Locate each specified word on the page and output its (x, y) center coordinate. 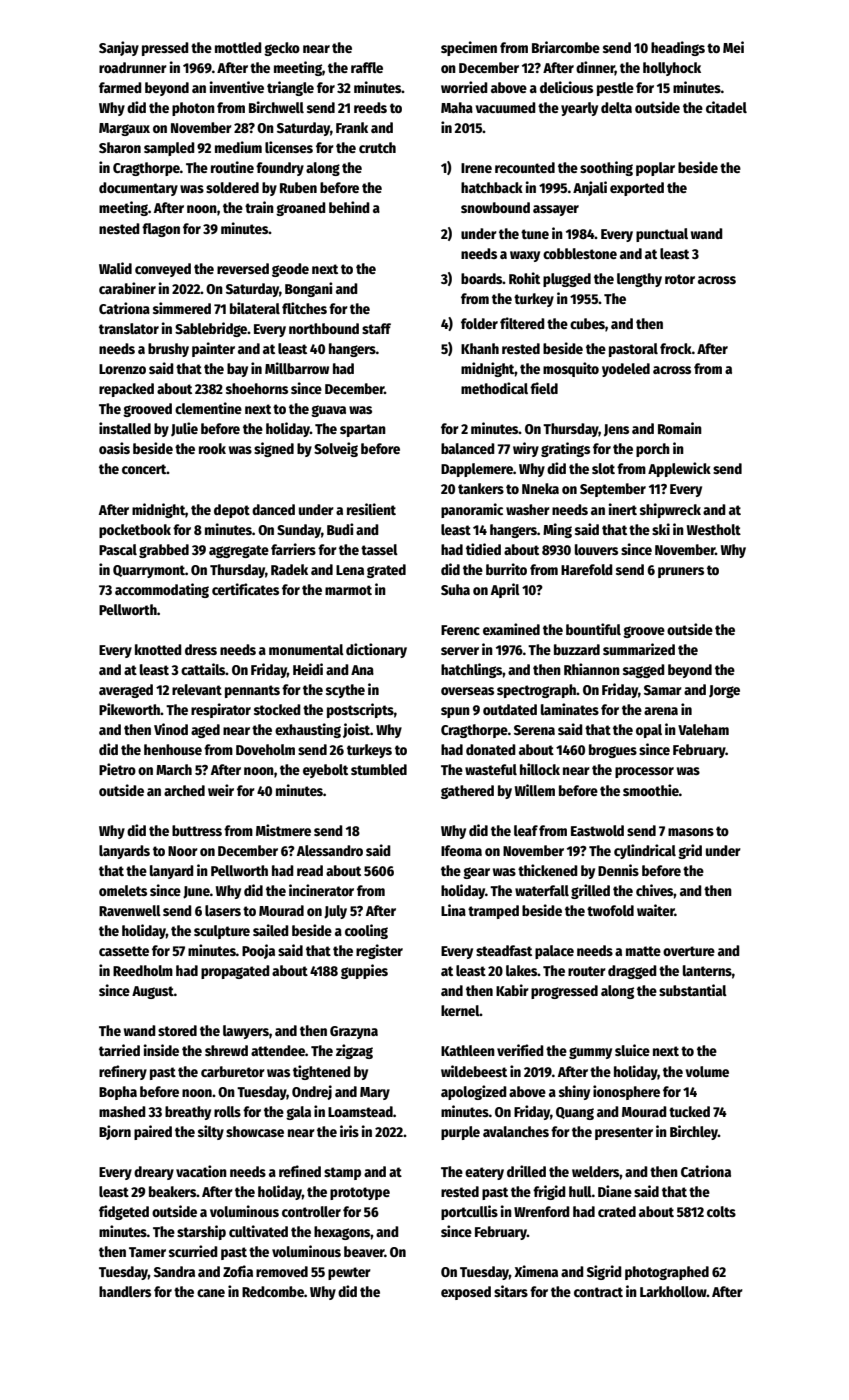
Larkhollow (673, 1291)
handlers (125, 1291)
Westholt (714, 529)
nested (119, 228)
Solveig (336, 449)
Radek (289, 569)
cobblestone (580, 253)
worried (464, 87)
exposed (466, 1293)
